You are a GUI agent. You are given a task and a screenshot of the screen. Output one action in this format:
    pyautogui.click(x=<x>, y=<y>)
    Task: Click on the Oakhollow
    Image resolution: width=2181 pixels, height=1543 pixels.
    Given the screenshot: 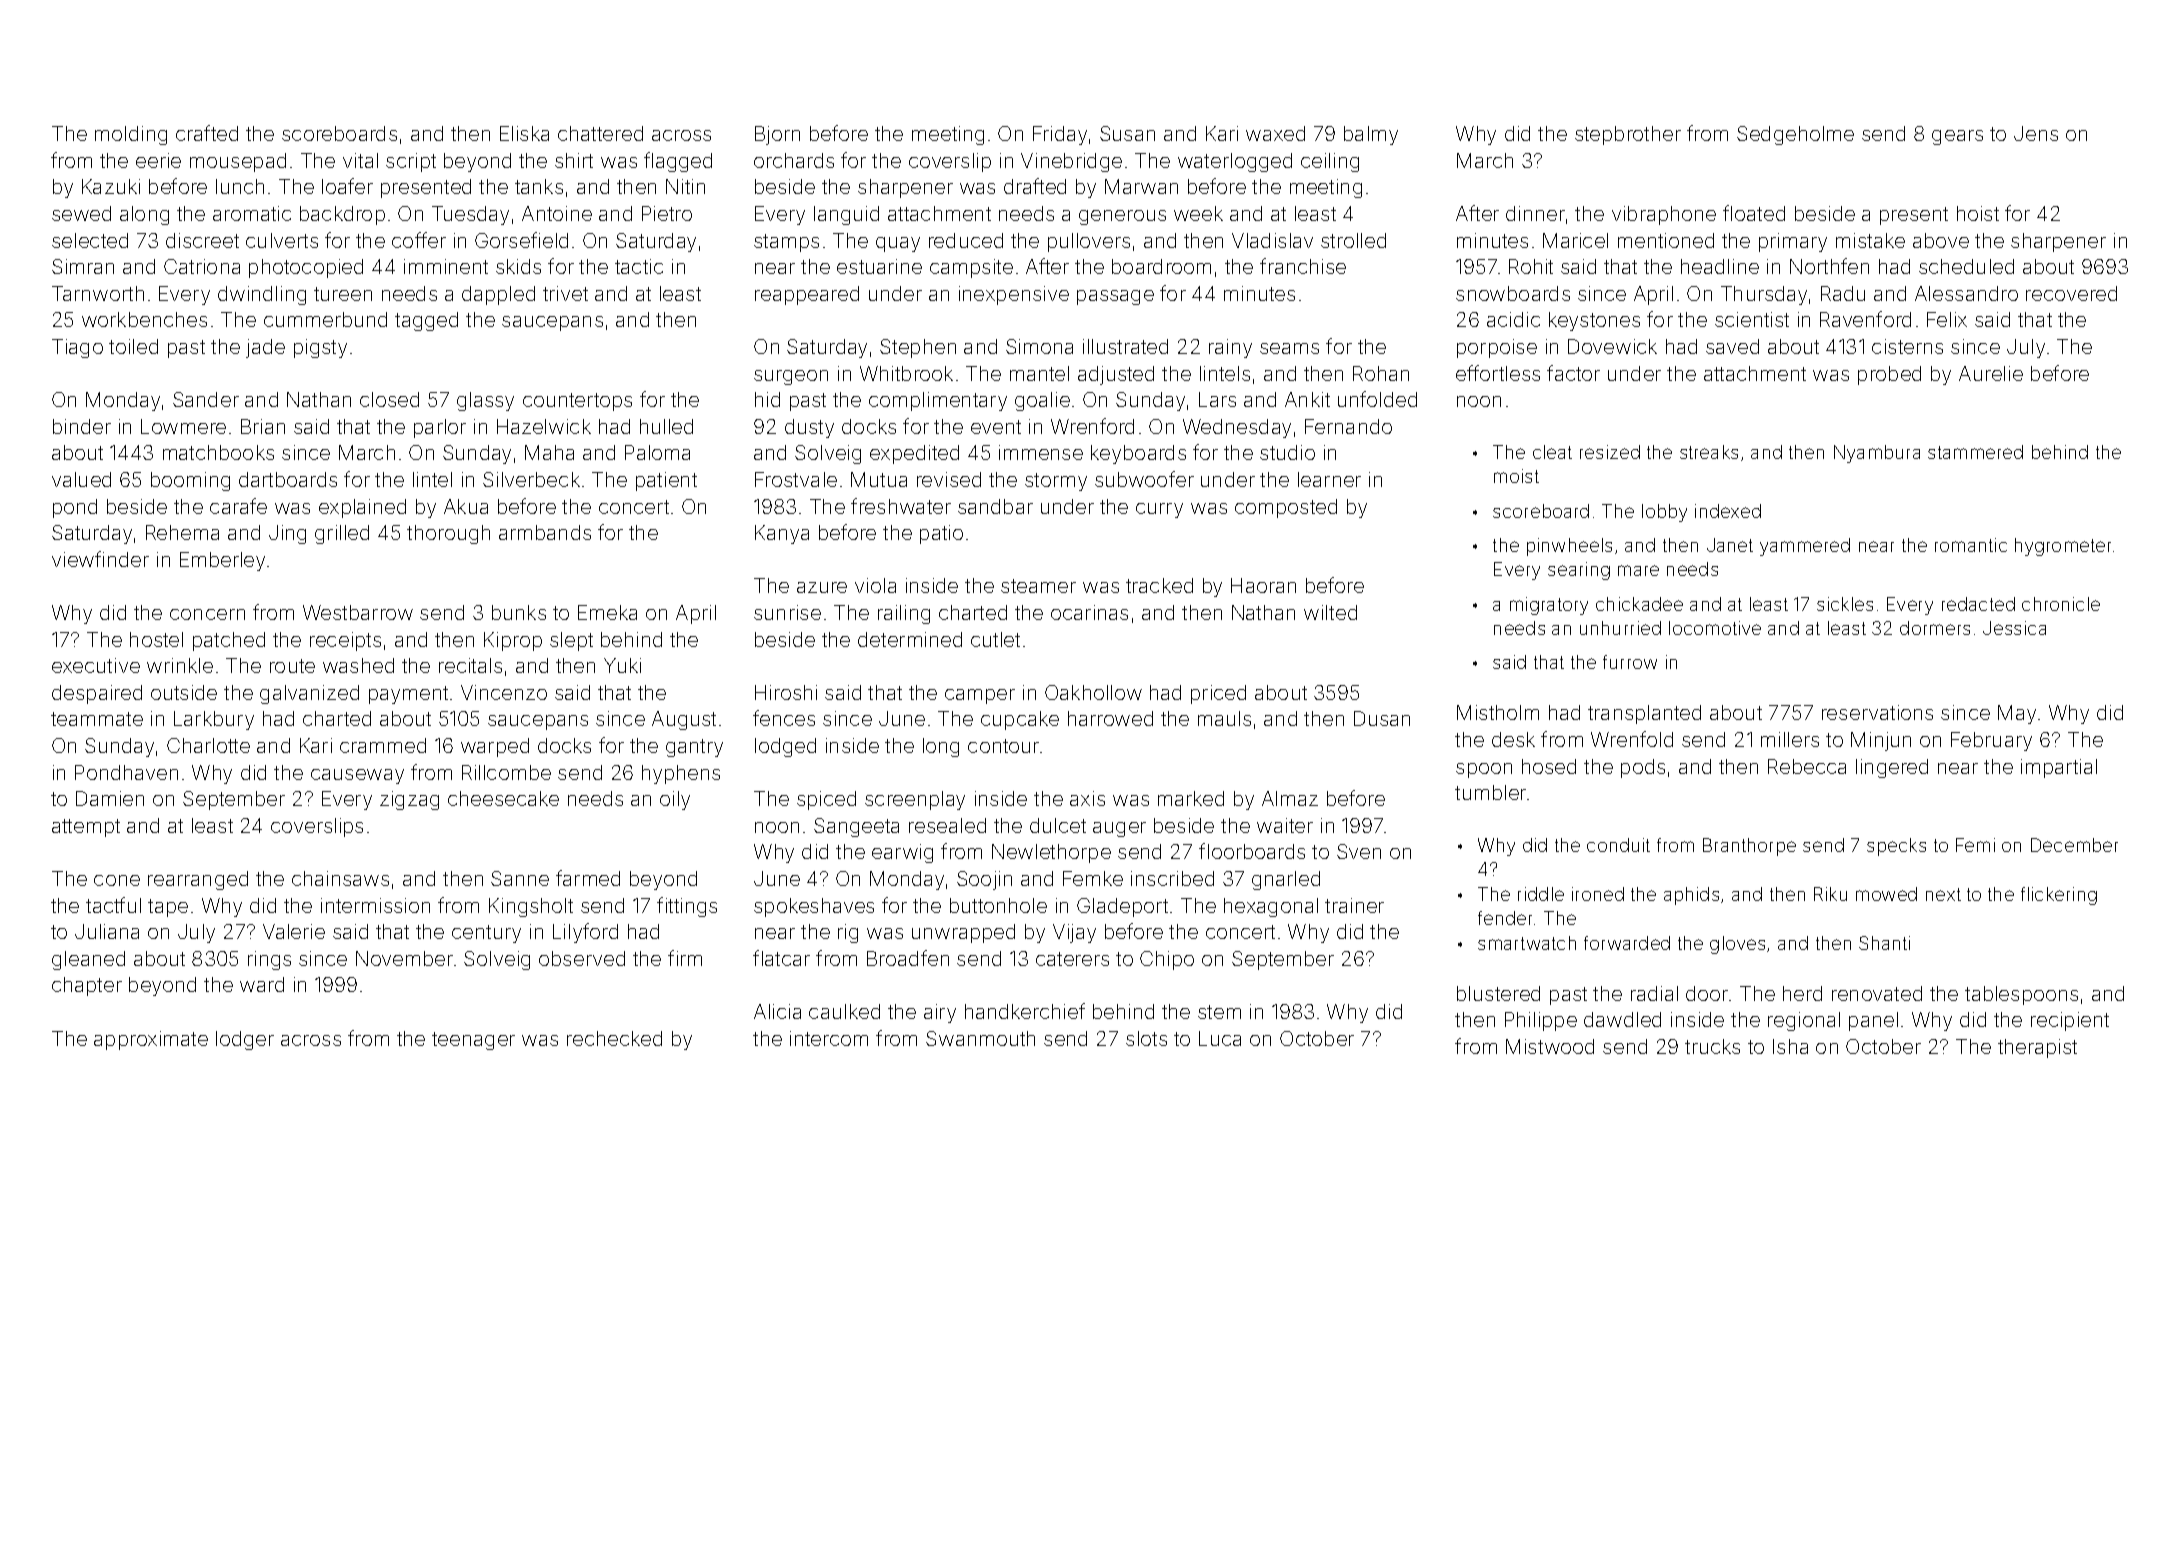 What is the action you would take?
    pyautogui.click(x=1093, y=692)
